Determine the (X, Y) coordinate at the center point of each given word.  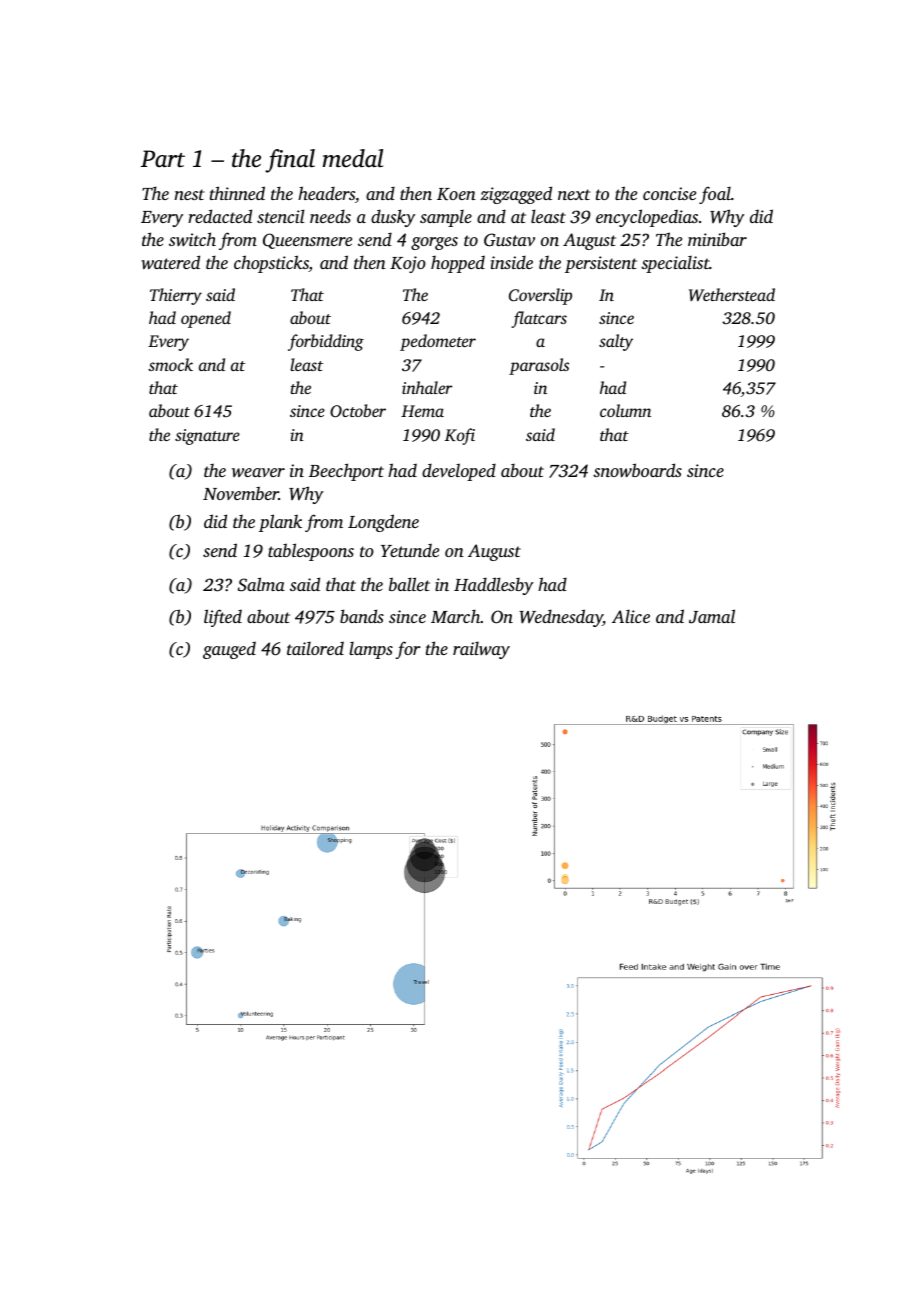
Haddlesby (493, 586)
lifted (223, 618)
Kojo (408, 264)
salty (616, 342)
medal (353, 158)
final (290, 161)
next (574, 194)
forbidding (326, 342)
